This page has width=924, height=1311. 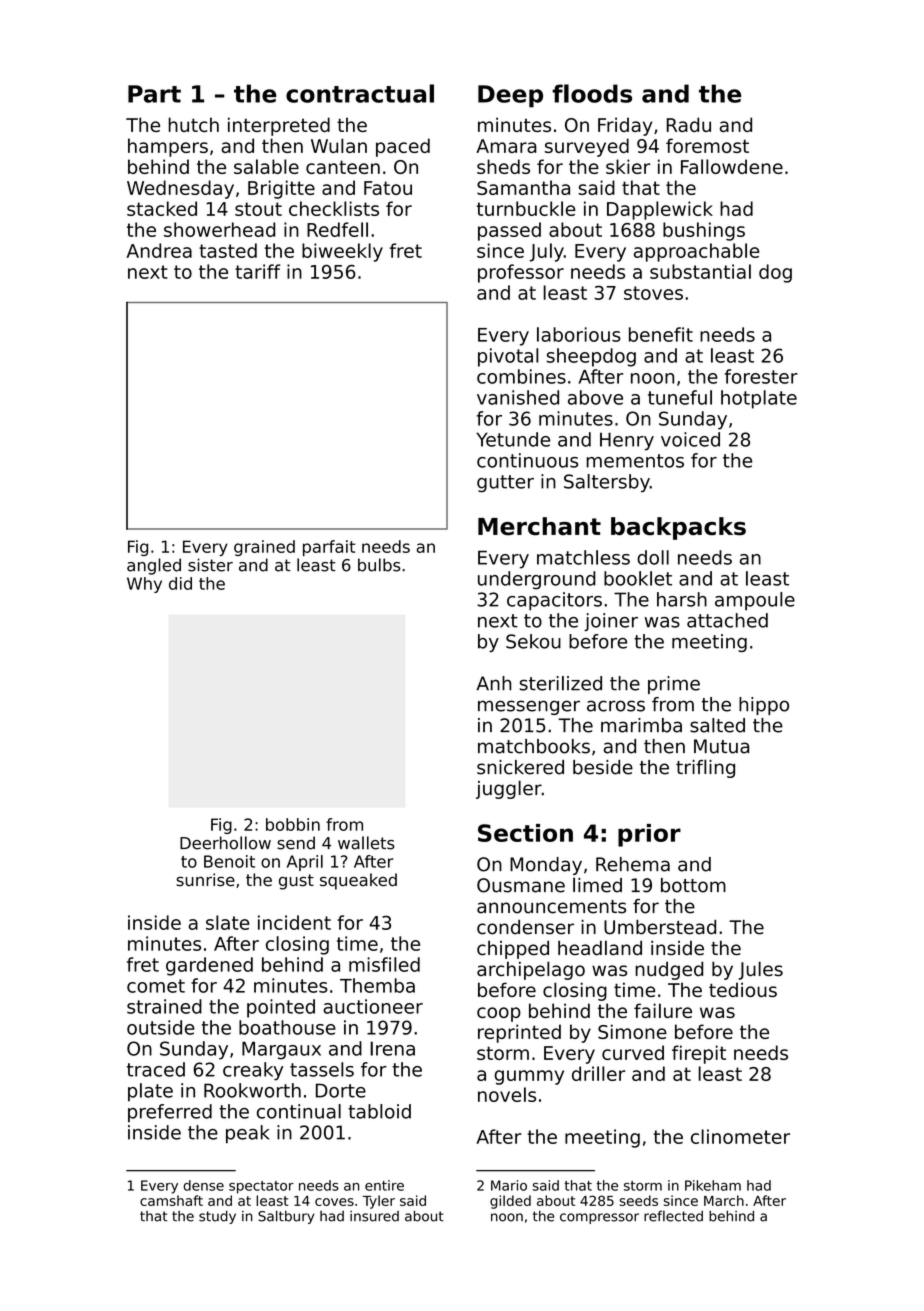 What do you see at coordinates (764, 706) in the page?
I see `hippo` at bounding box center [764, 706].
